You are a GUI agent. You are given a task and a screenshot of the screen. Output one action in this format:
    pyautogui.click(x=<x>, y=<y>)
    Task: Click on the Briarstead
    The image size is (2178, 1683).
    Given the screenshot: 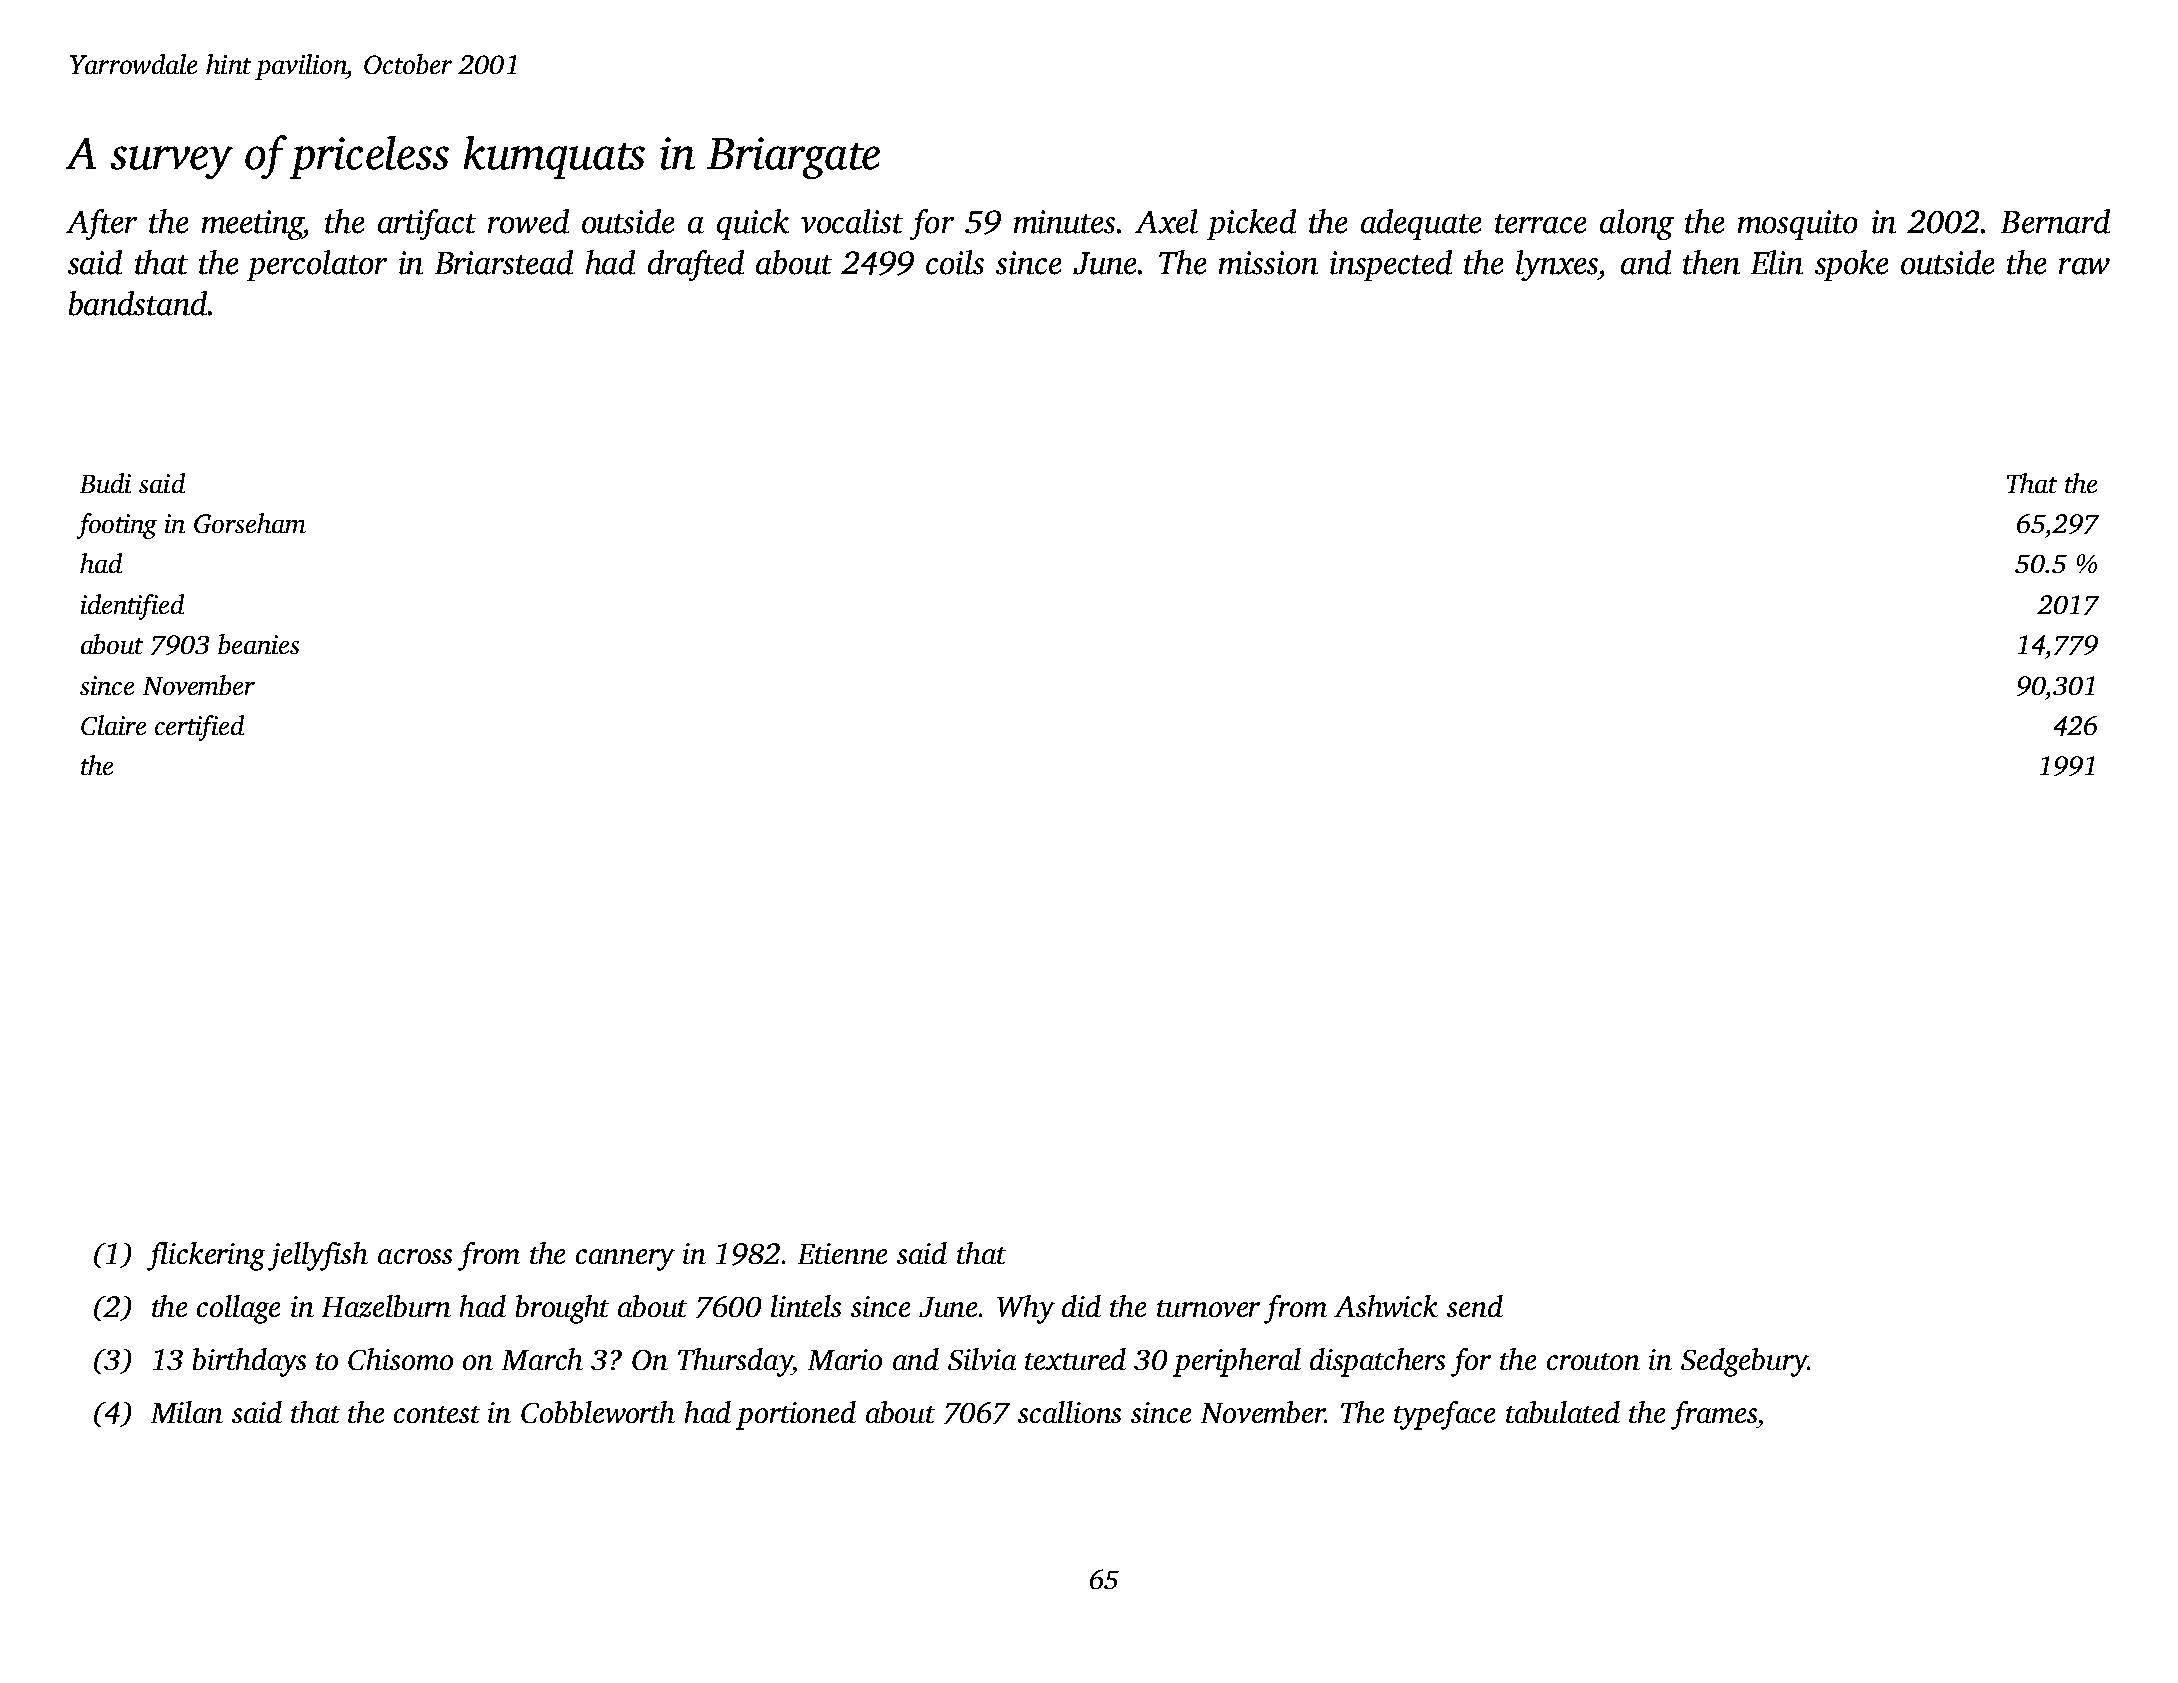 What is the action you would take?
    pyautogui.click(x=504, y=262)
